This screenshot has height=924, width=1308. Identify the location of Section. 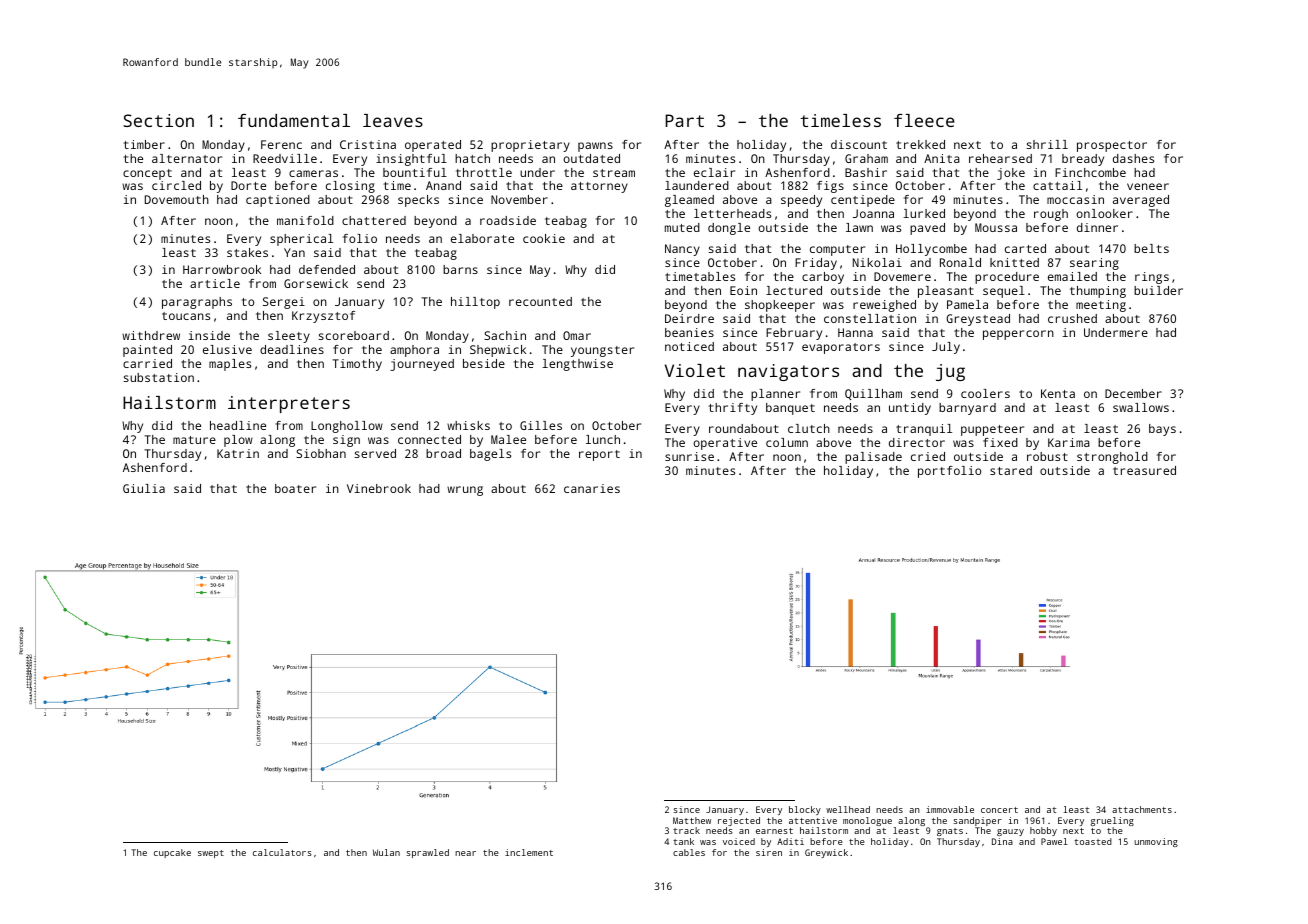
(158, 120).
